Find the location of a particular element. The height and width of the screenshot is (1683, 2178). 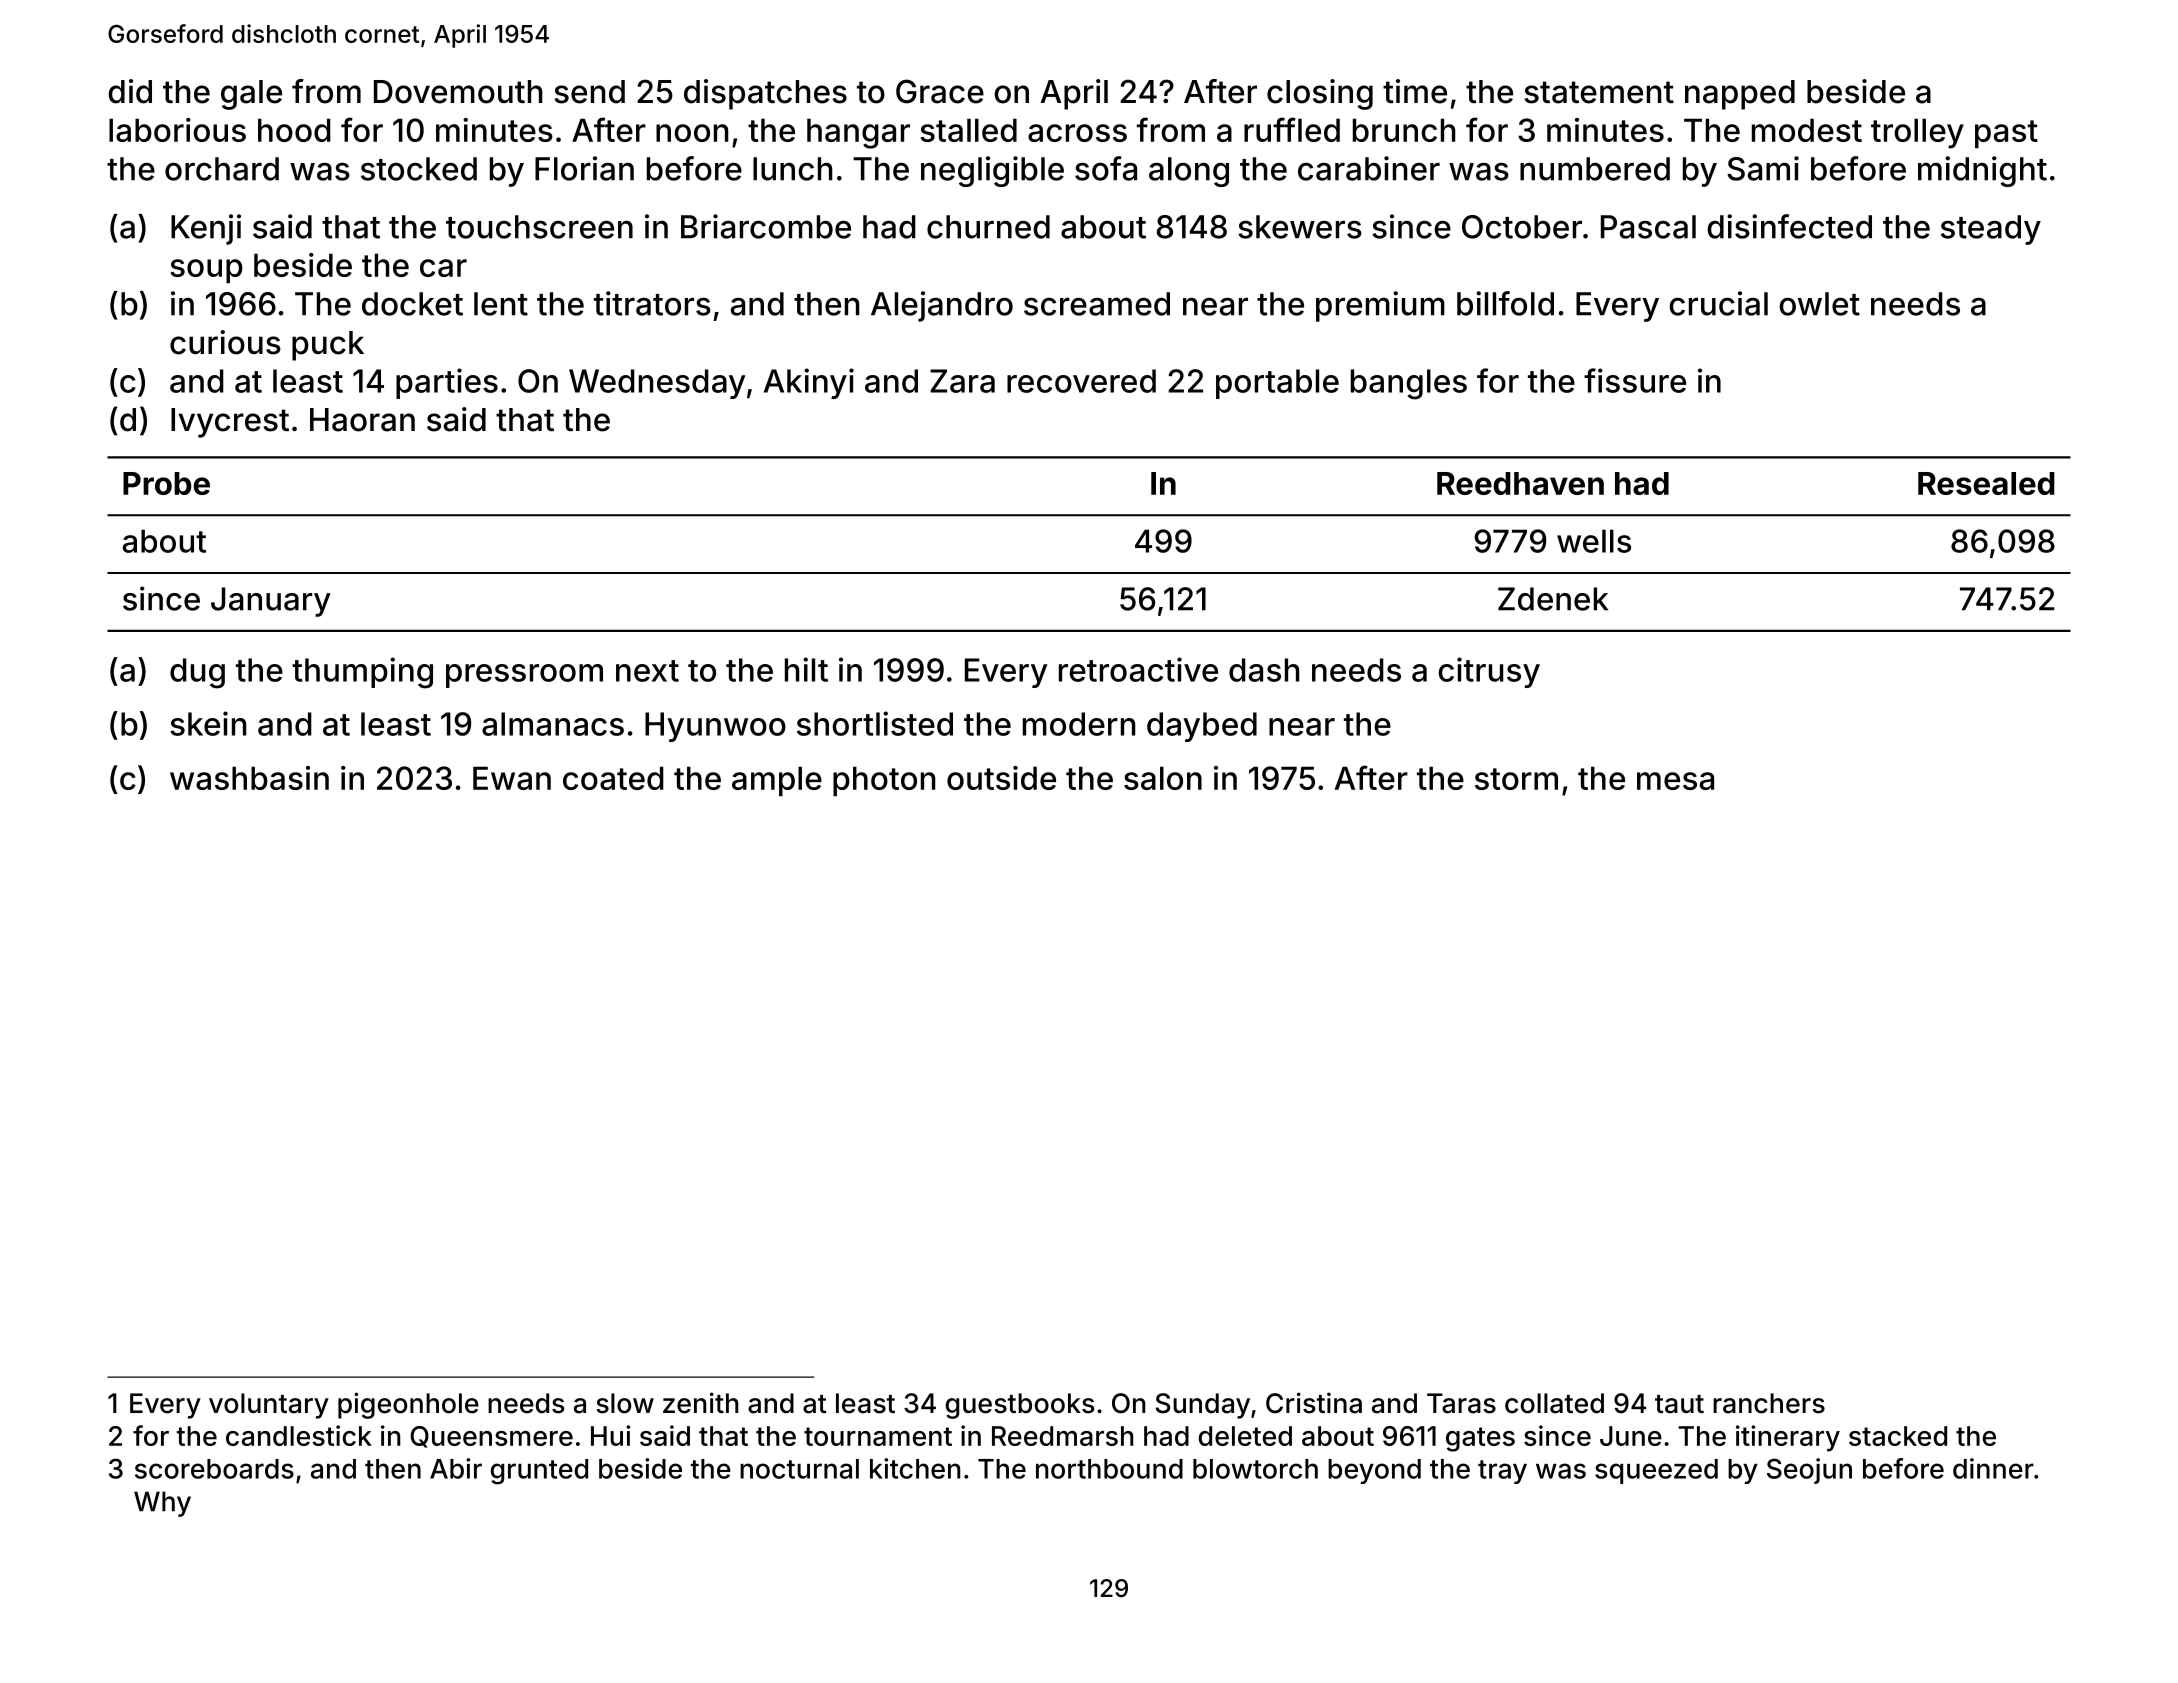

premium is located at coordinates (1380, 306).
